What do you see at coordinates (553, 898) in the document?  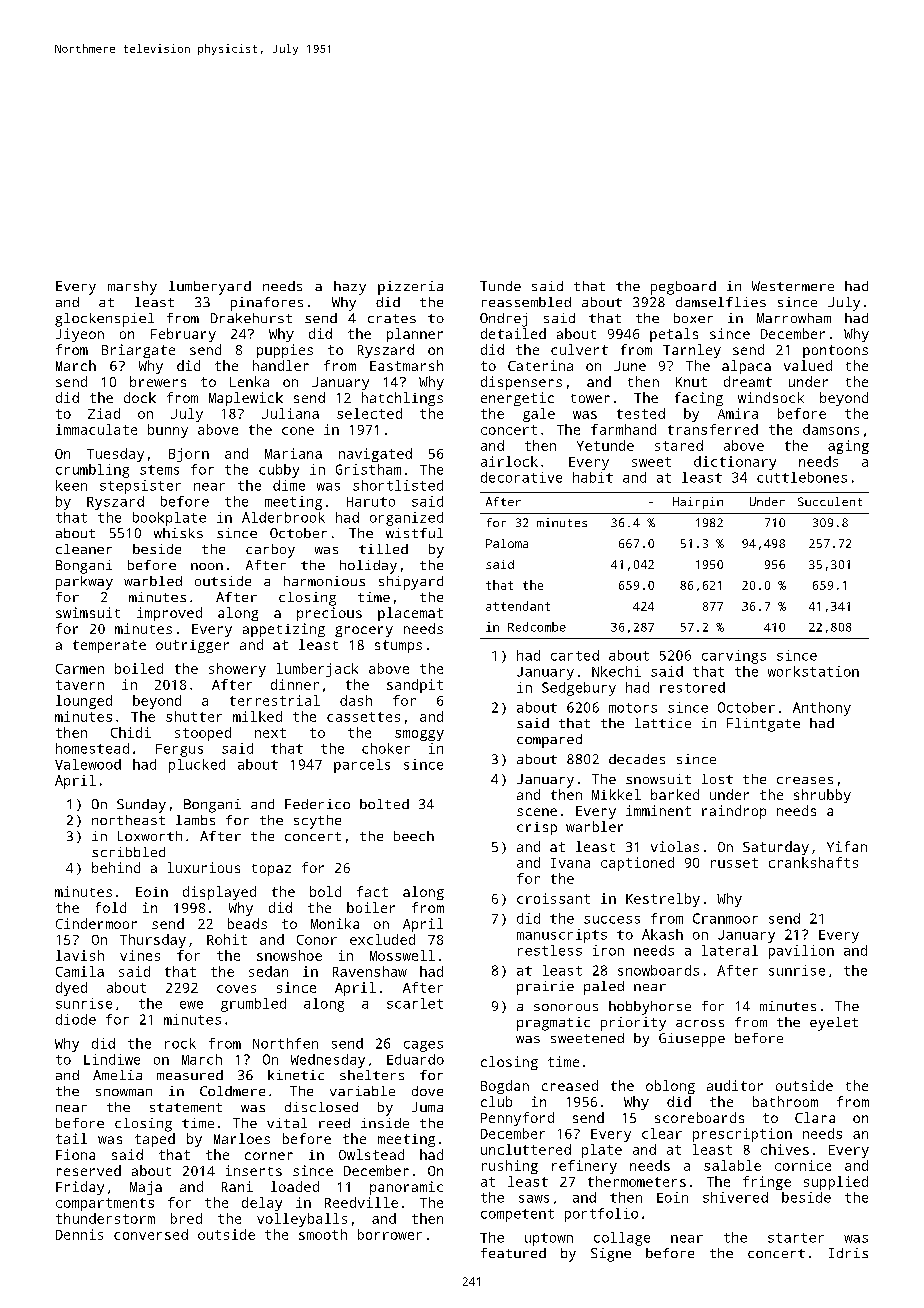 I see `croissant` at bounding box center [553, 898].
